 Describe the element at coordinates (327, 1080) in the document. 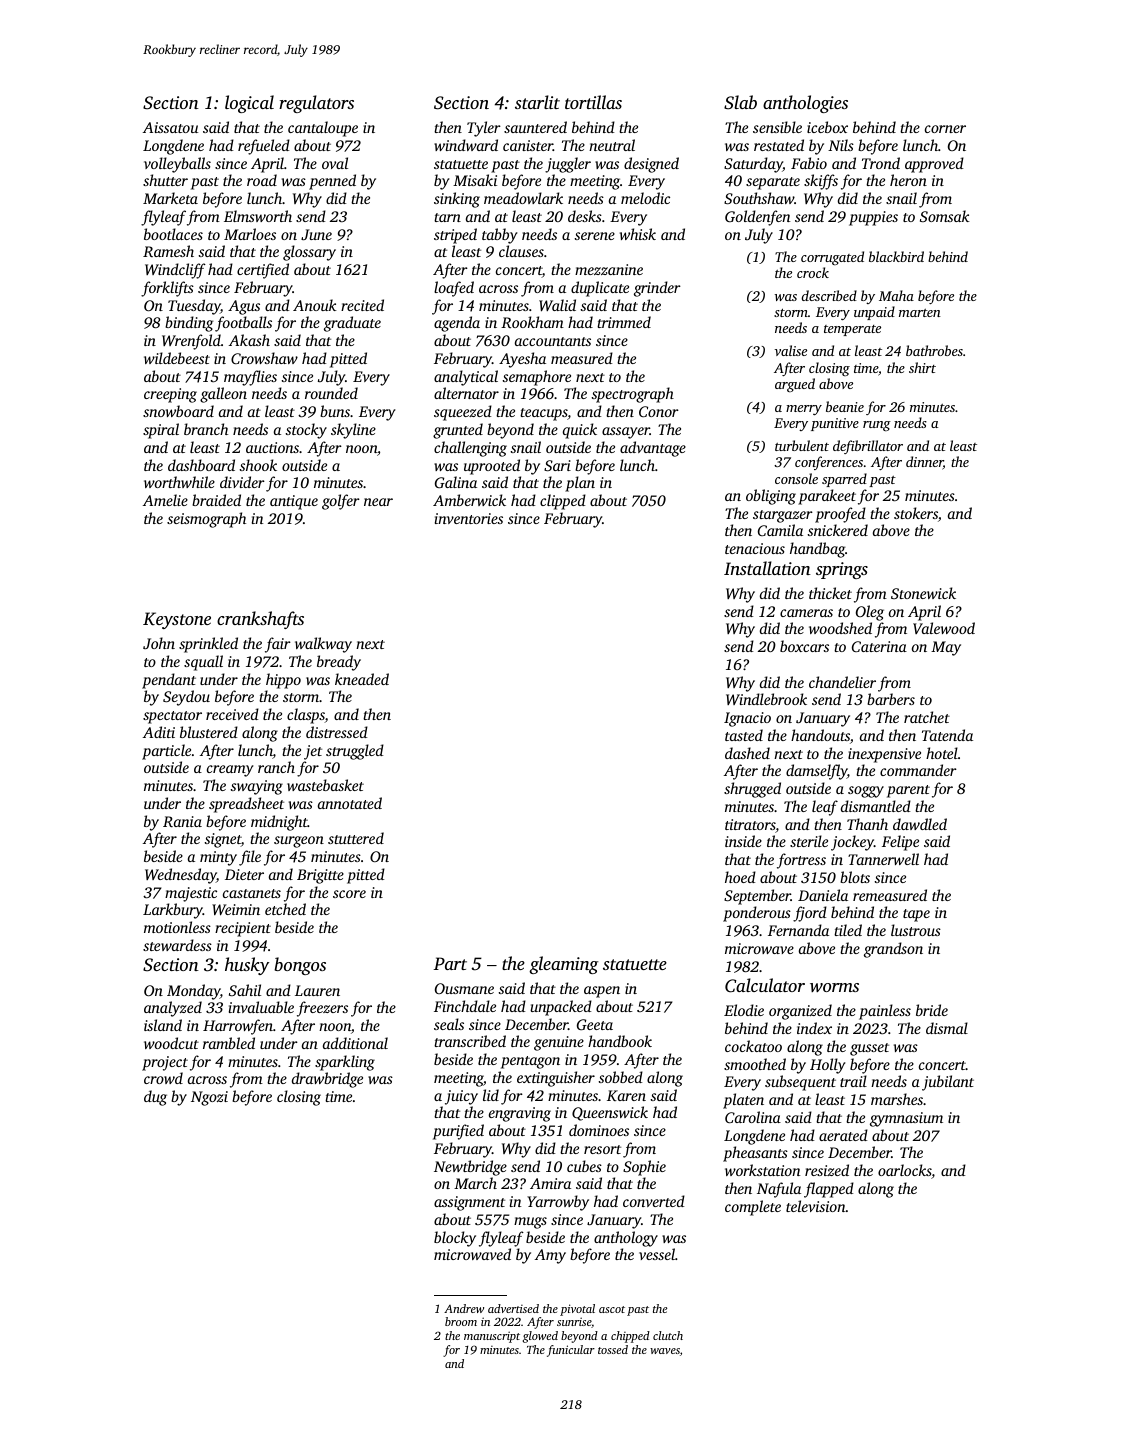

I see `drawbridge` at that location.
